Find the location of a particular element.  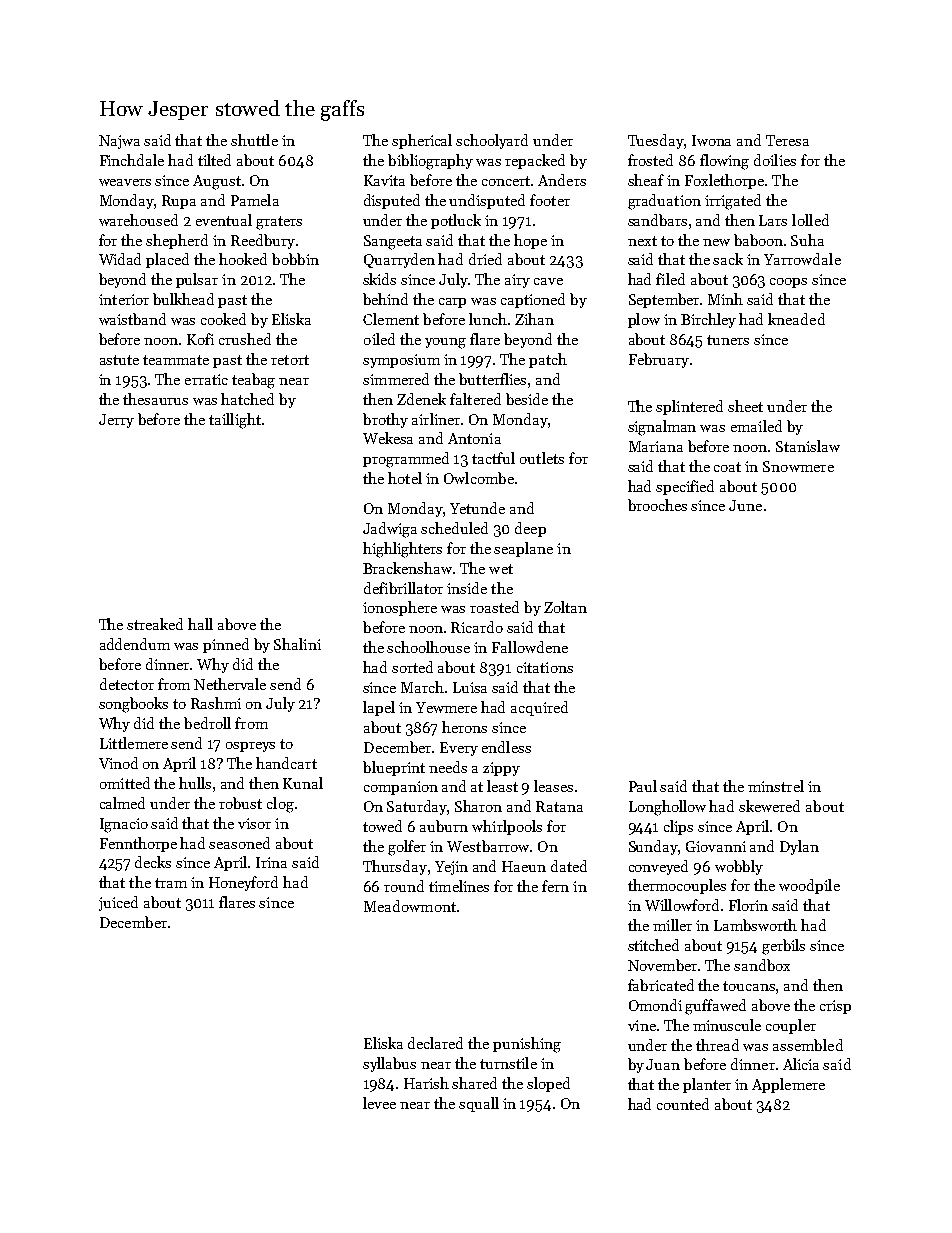

placed is located at coordinates (167, 260).
